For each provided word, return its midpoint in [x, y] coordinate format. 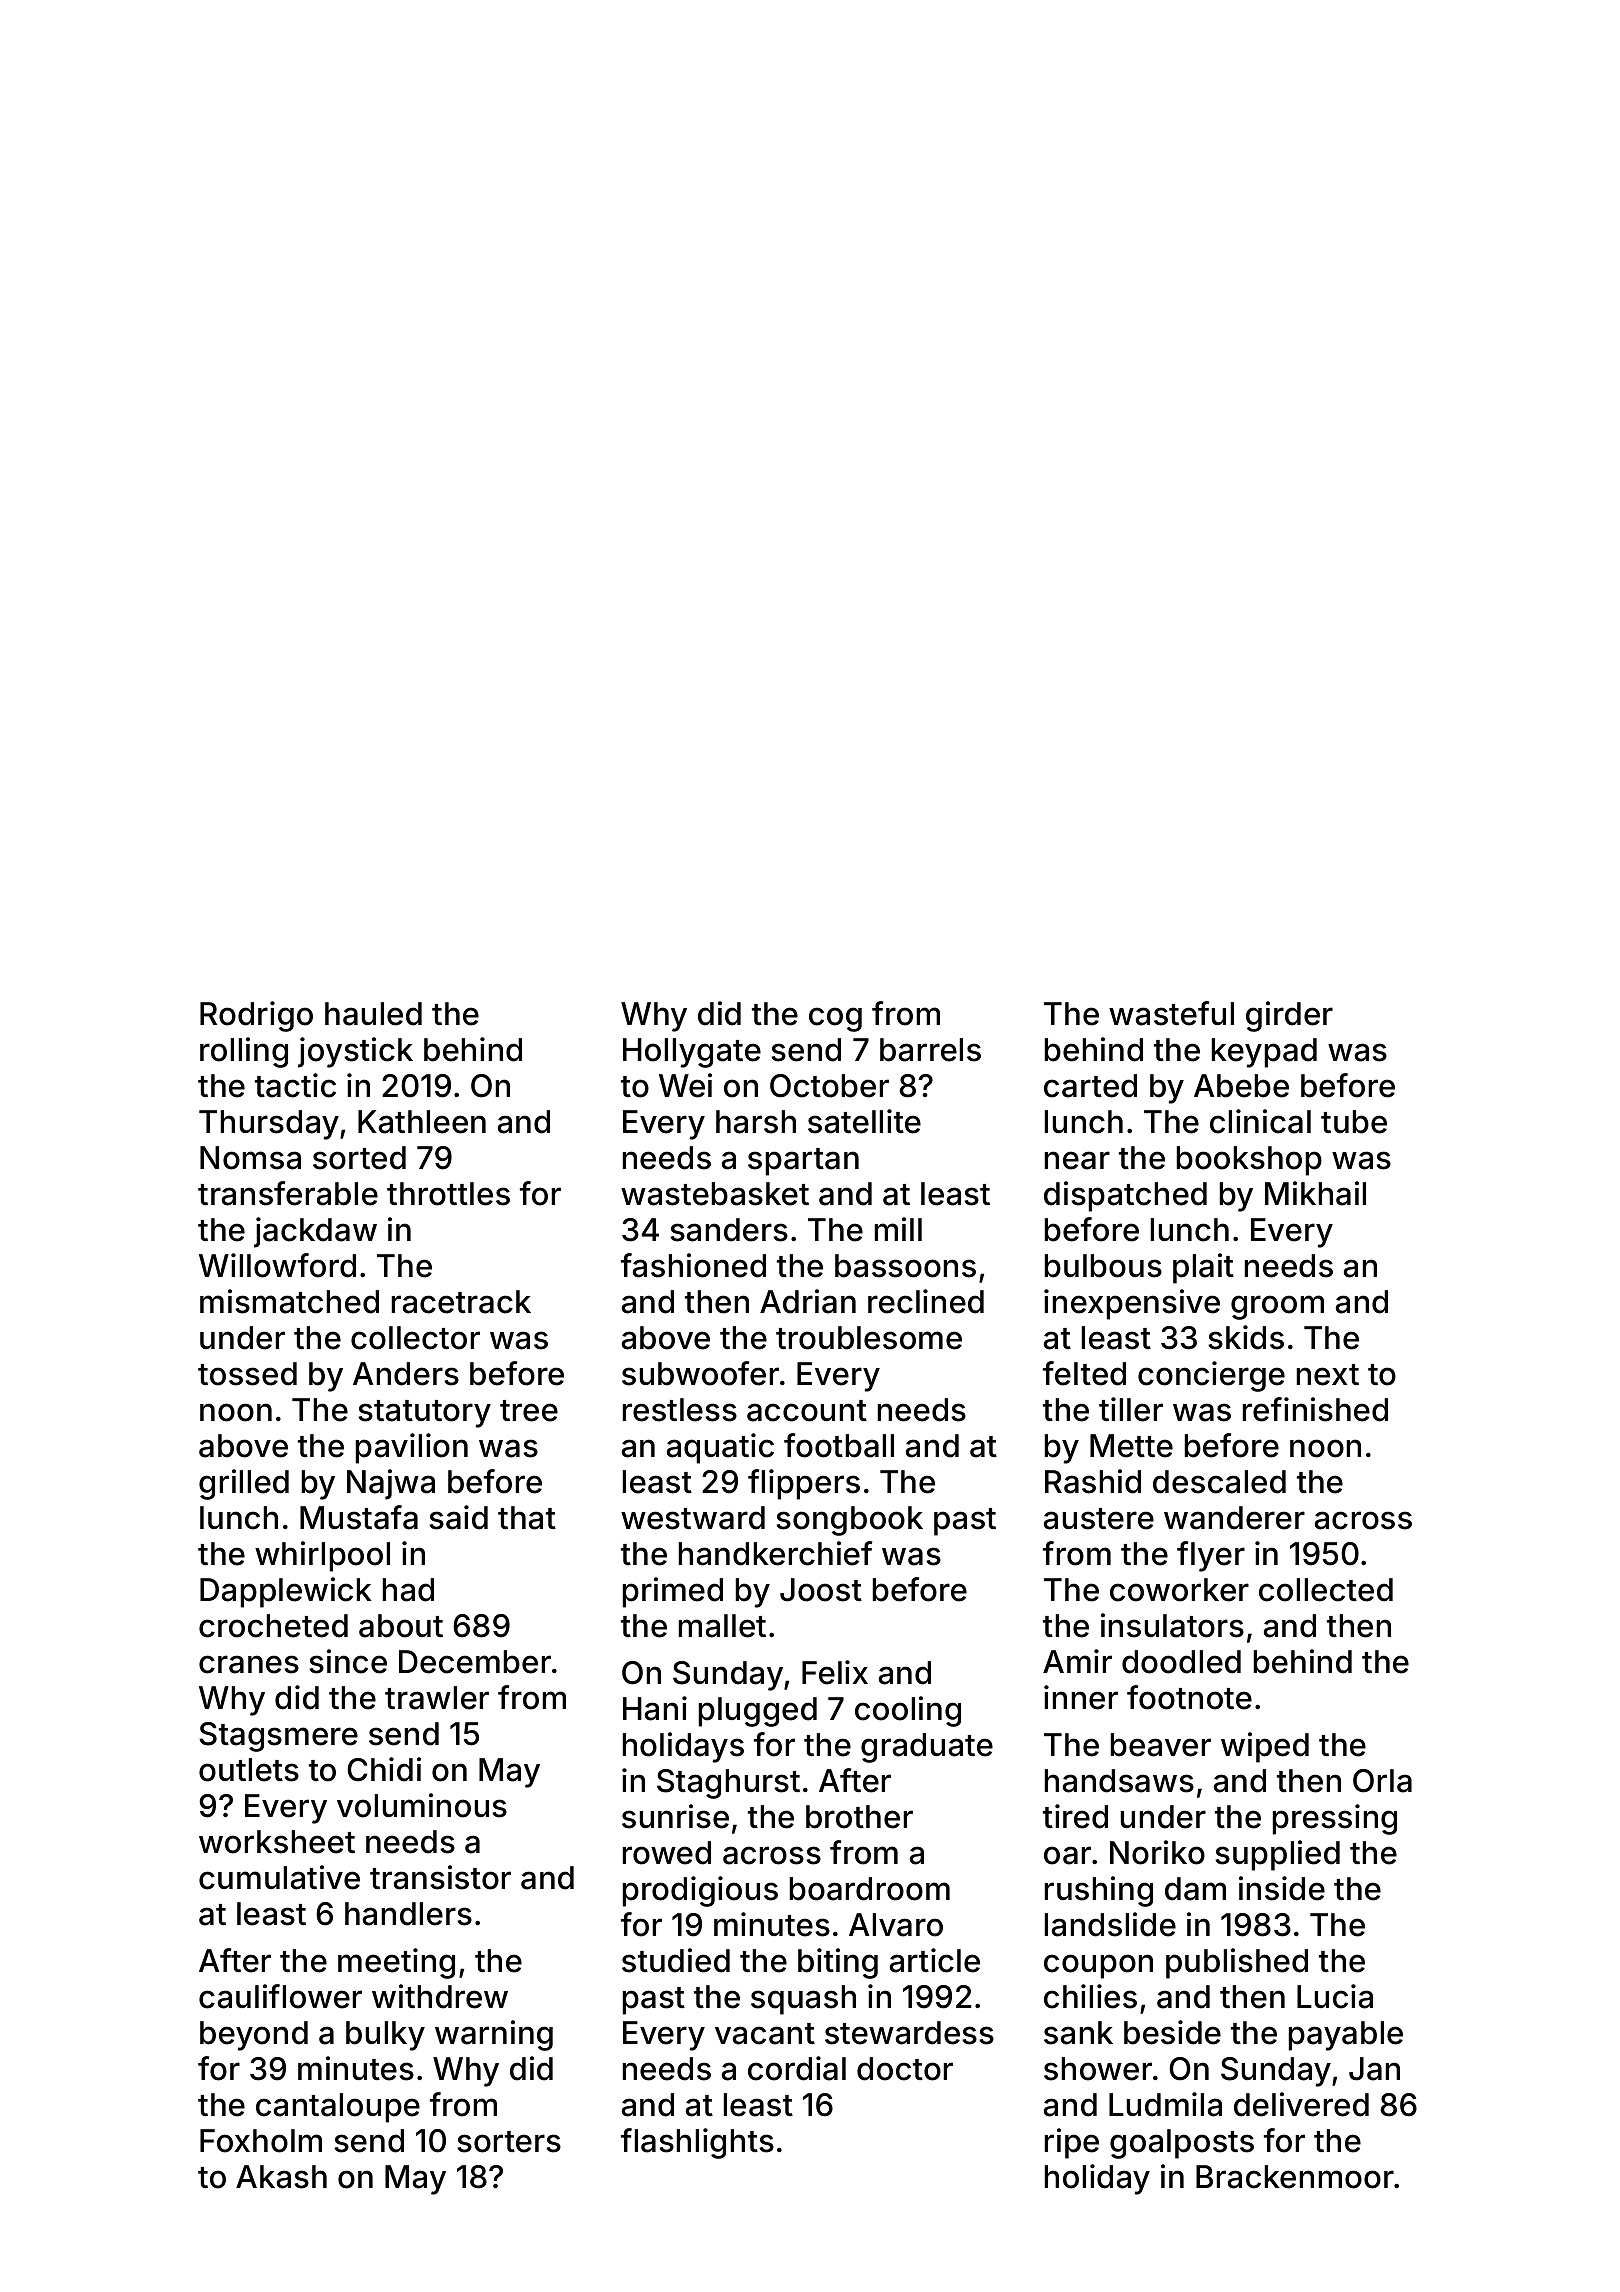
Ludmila [1165, 2104]
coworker [1179, 1590]
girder [1289, 1016]
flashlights [697, 2143]
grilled [244, 1484]
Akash [281, 2177]
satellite [864, 1121]
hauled [373, 1014]
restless [680, 1410]
